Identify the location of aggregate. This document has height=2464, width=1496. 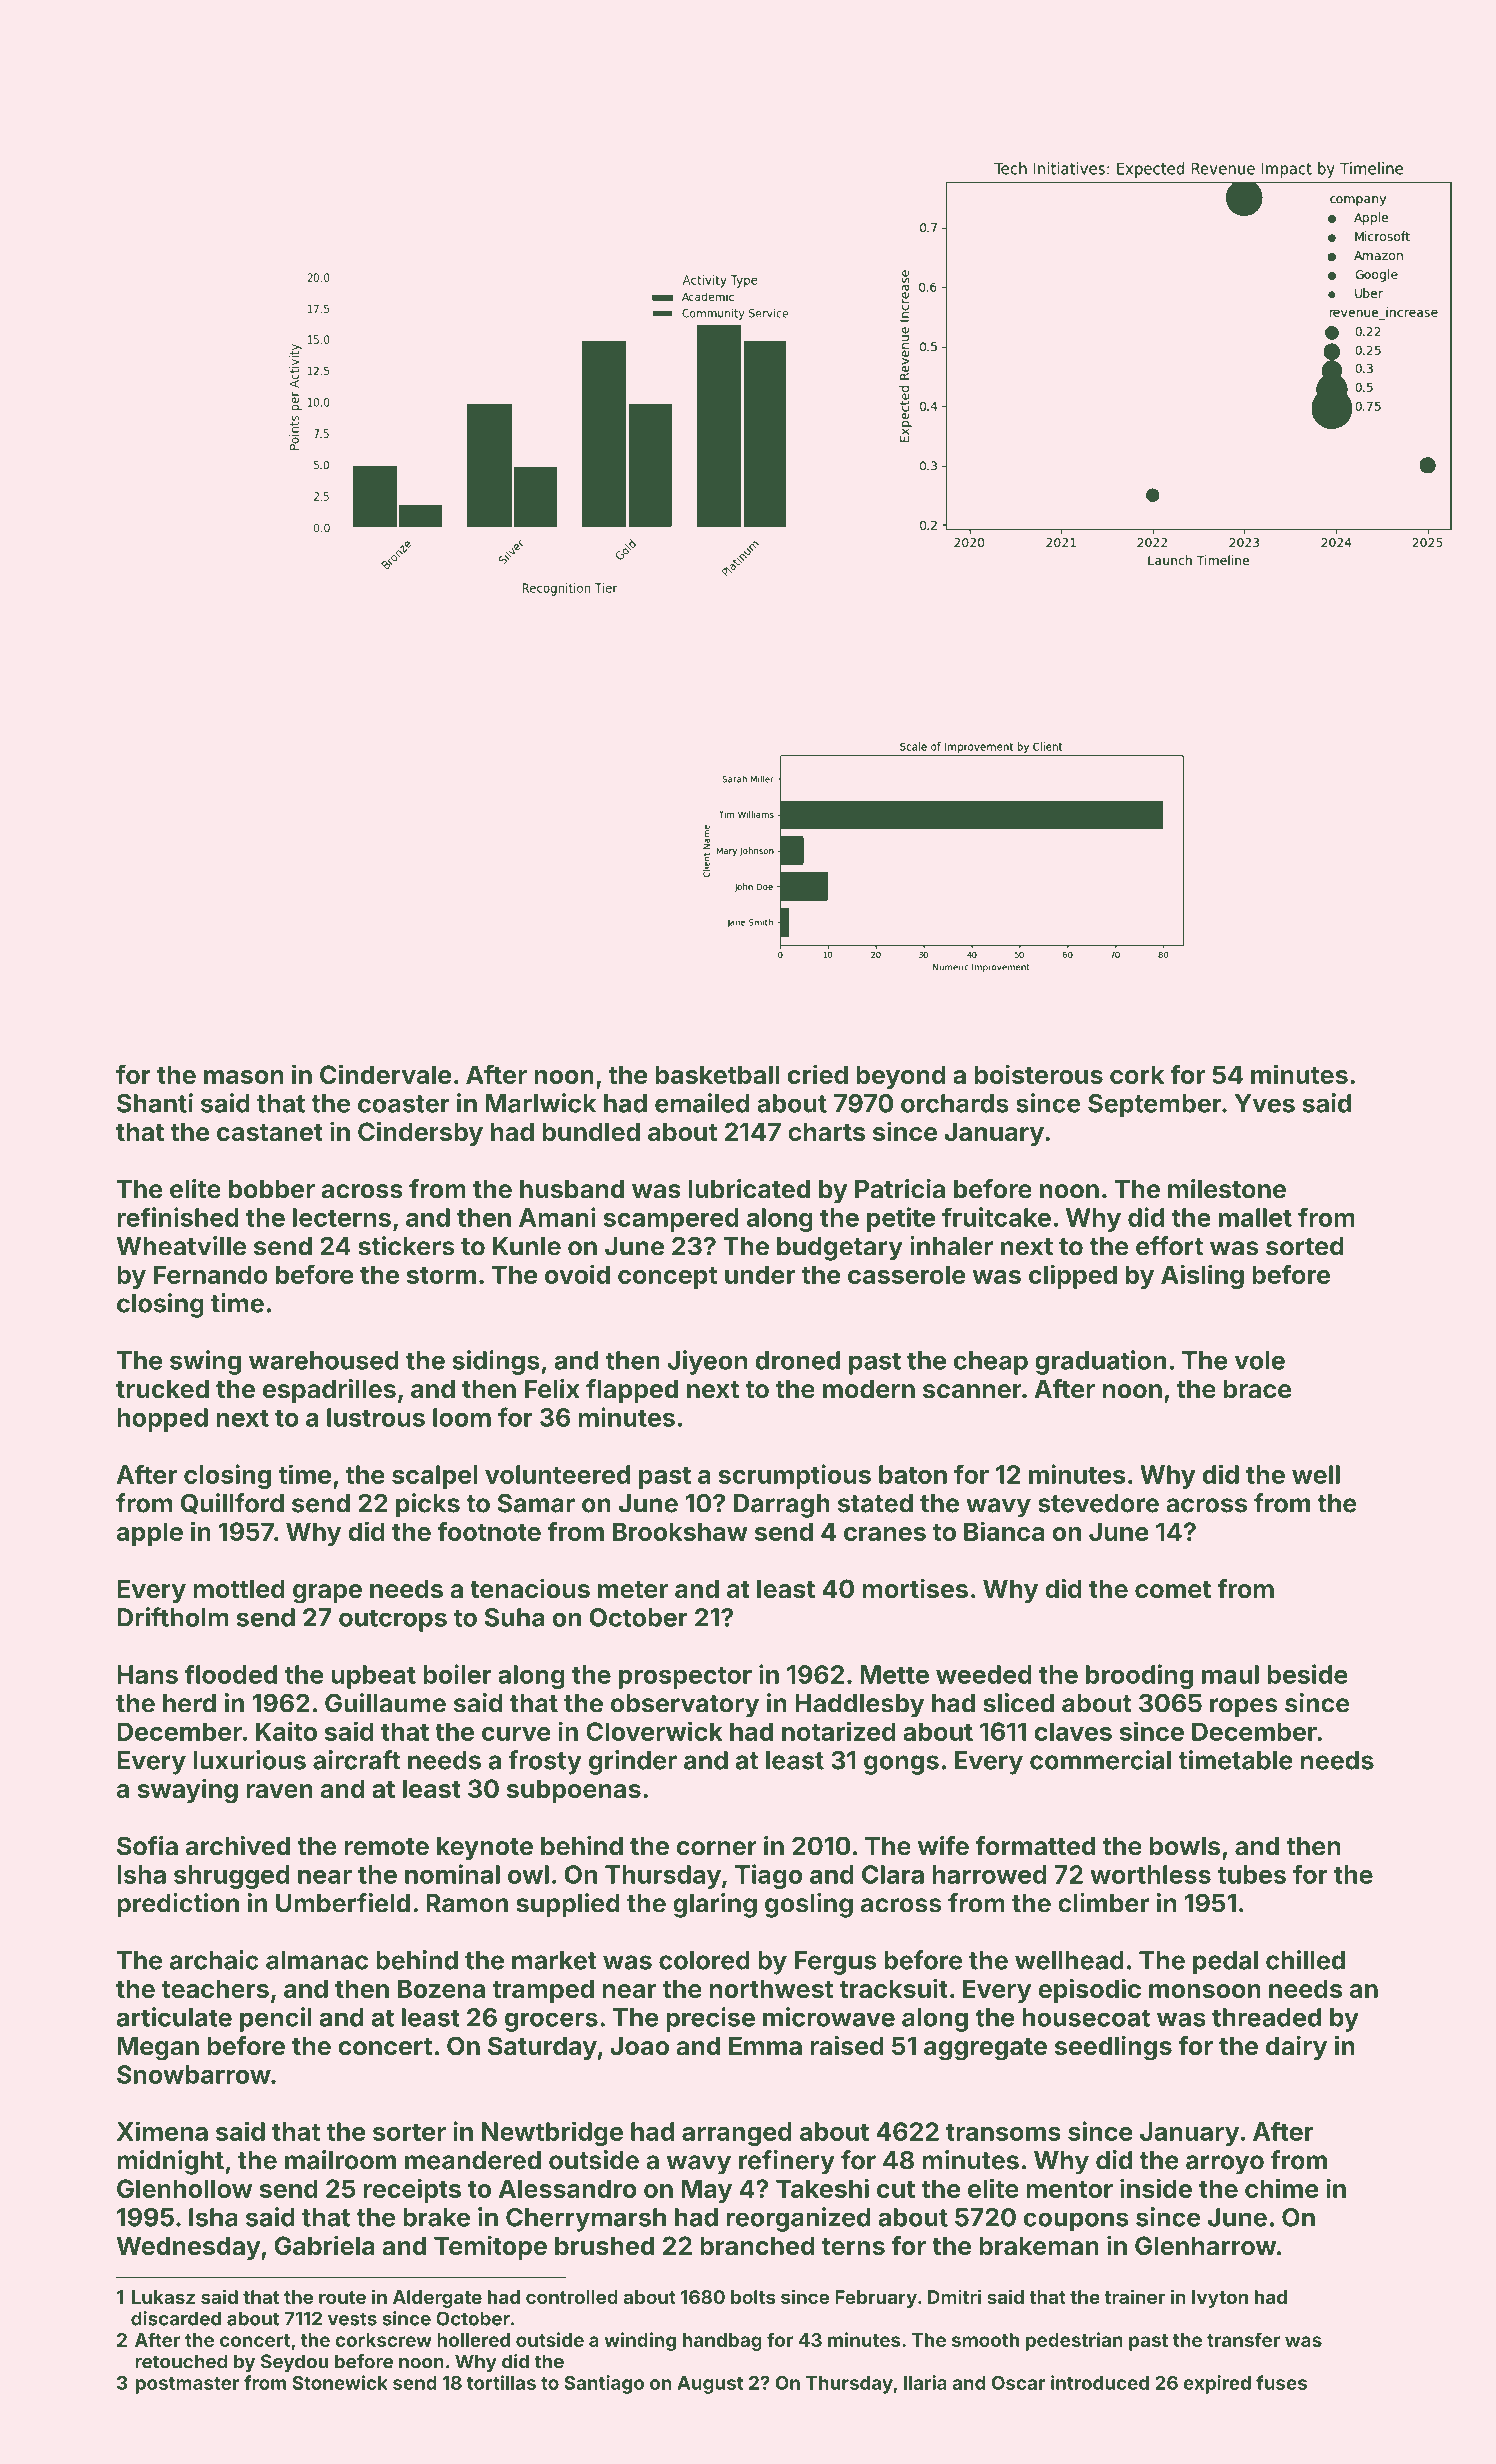
(985, 2049).
